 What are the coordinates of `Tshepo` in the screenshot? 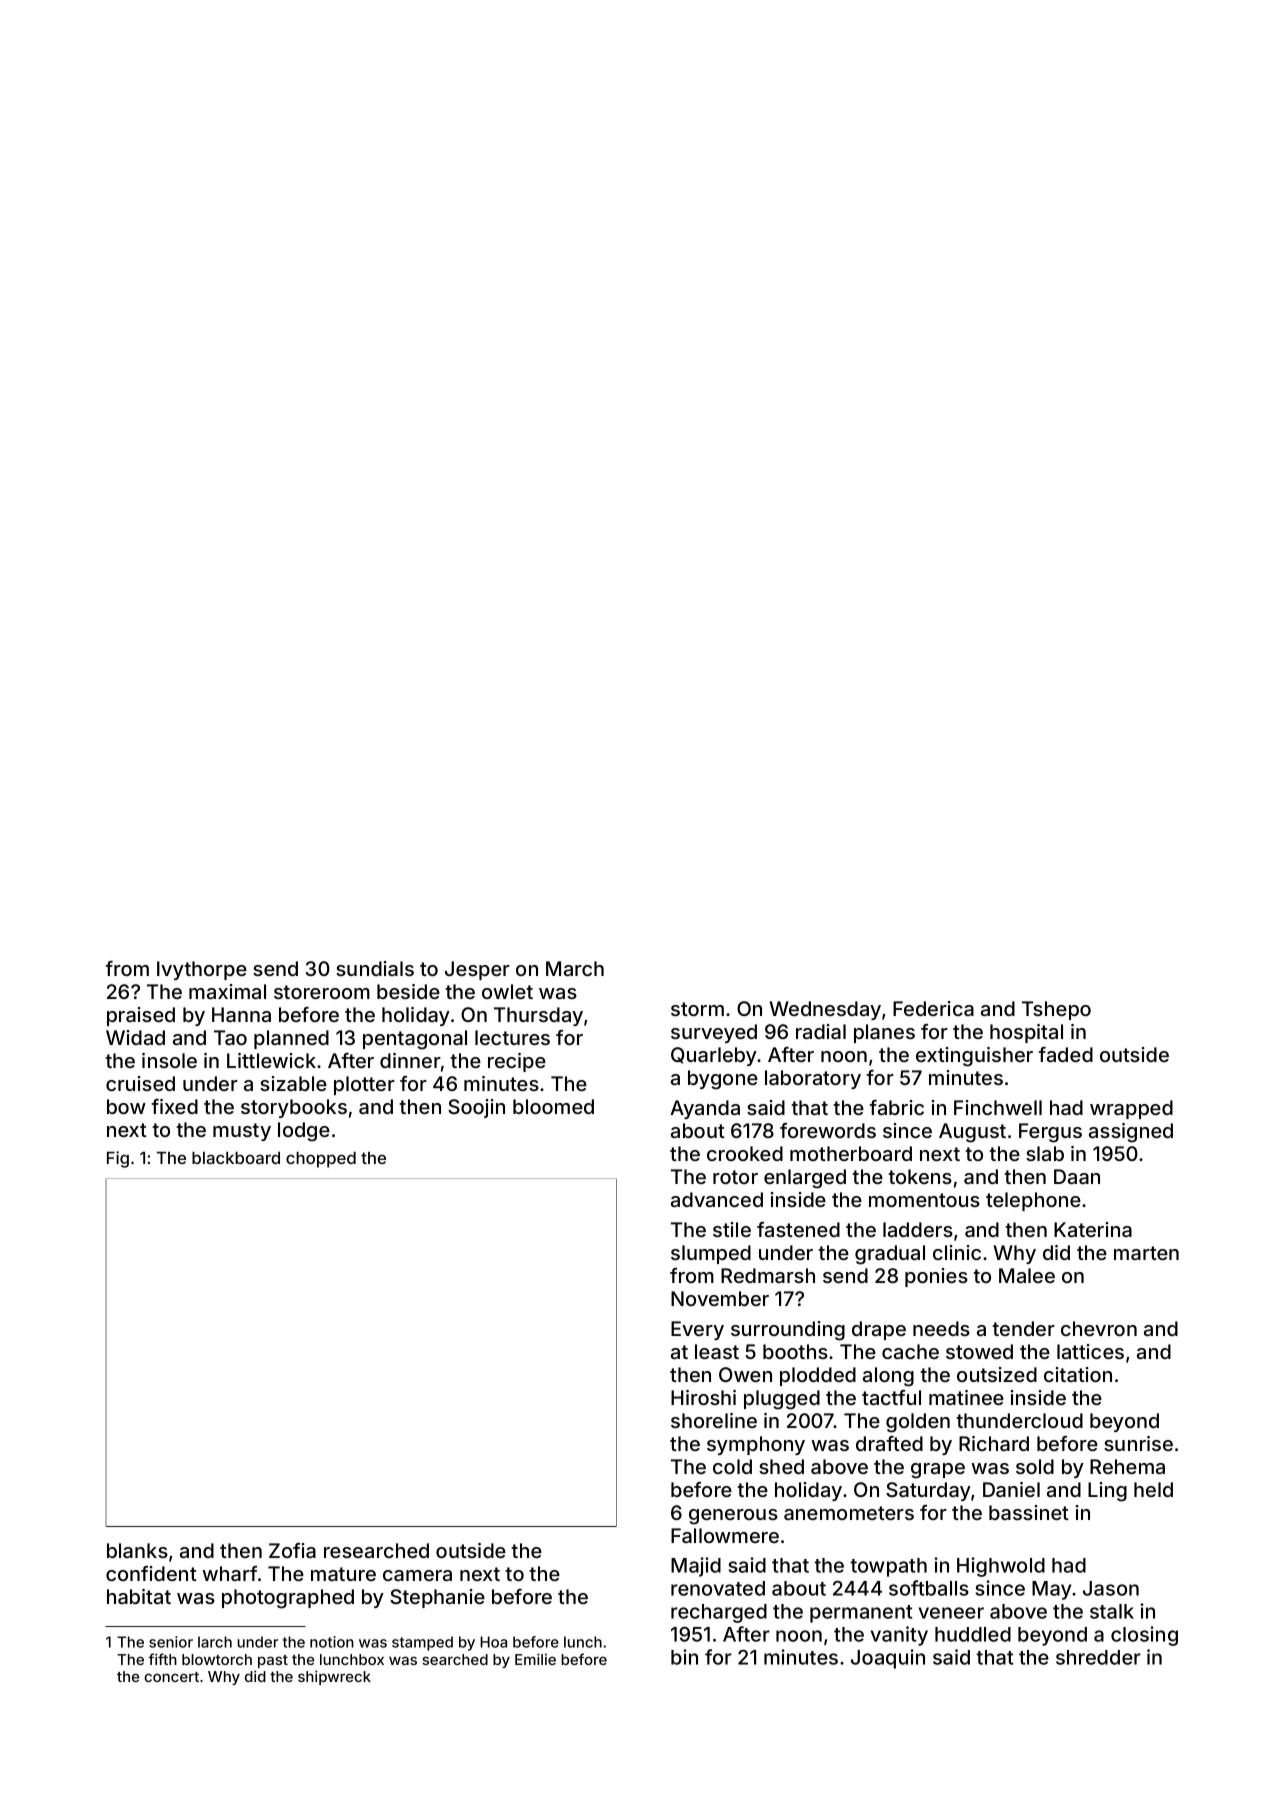 It's located at (1056, 1010).
